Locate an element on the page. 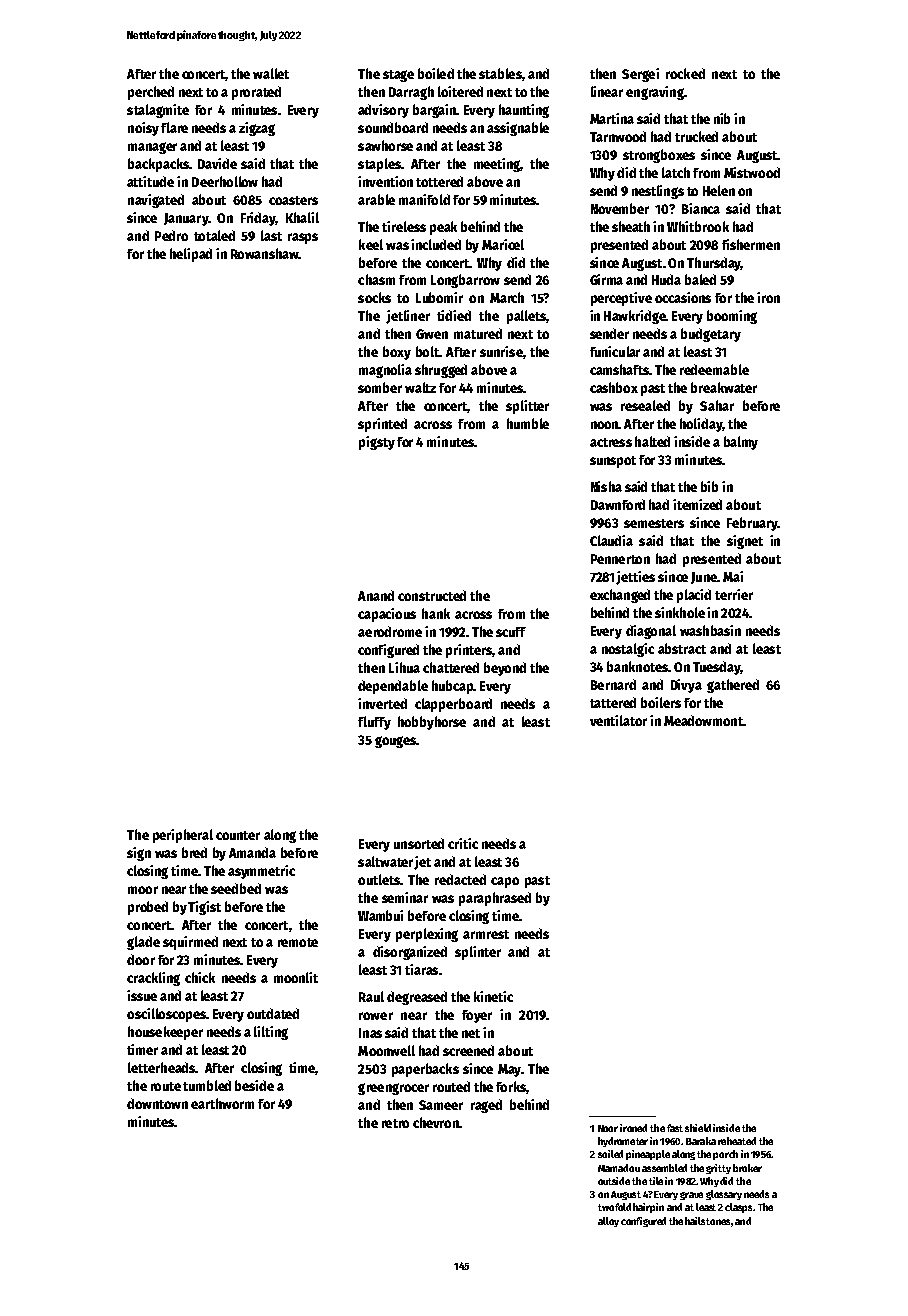 Image resolution: width=908 pixels, height=1316 pixels. earthworm is located at coordinates (222, 1103).
